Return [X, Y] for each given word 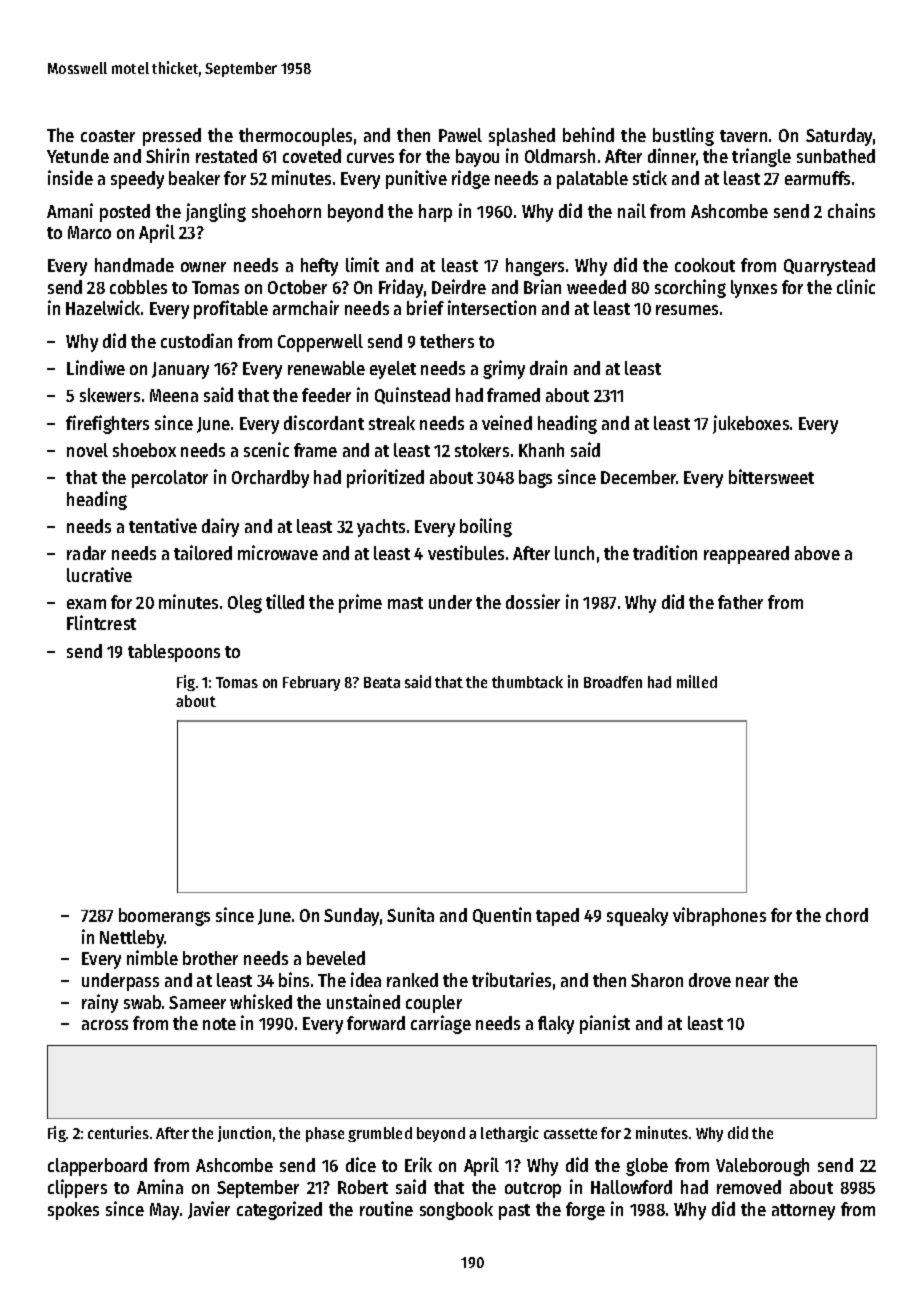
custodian [196, 340]
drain [548, 367]
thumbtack [527, 682]
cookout [705, 265]
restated [226, 156]
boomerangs [164, 917]
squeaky [637, 917]
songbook [456, 1211]
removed [749, 1187]
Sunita [410, 914]
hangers [535, 267]
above [817, 553]
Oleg [245, 604]
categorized [279, 1210]
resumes [687, 310]
